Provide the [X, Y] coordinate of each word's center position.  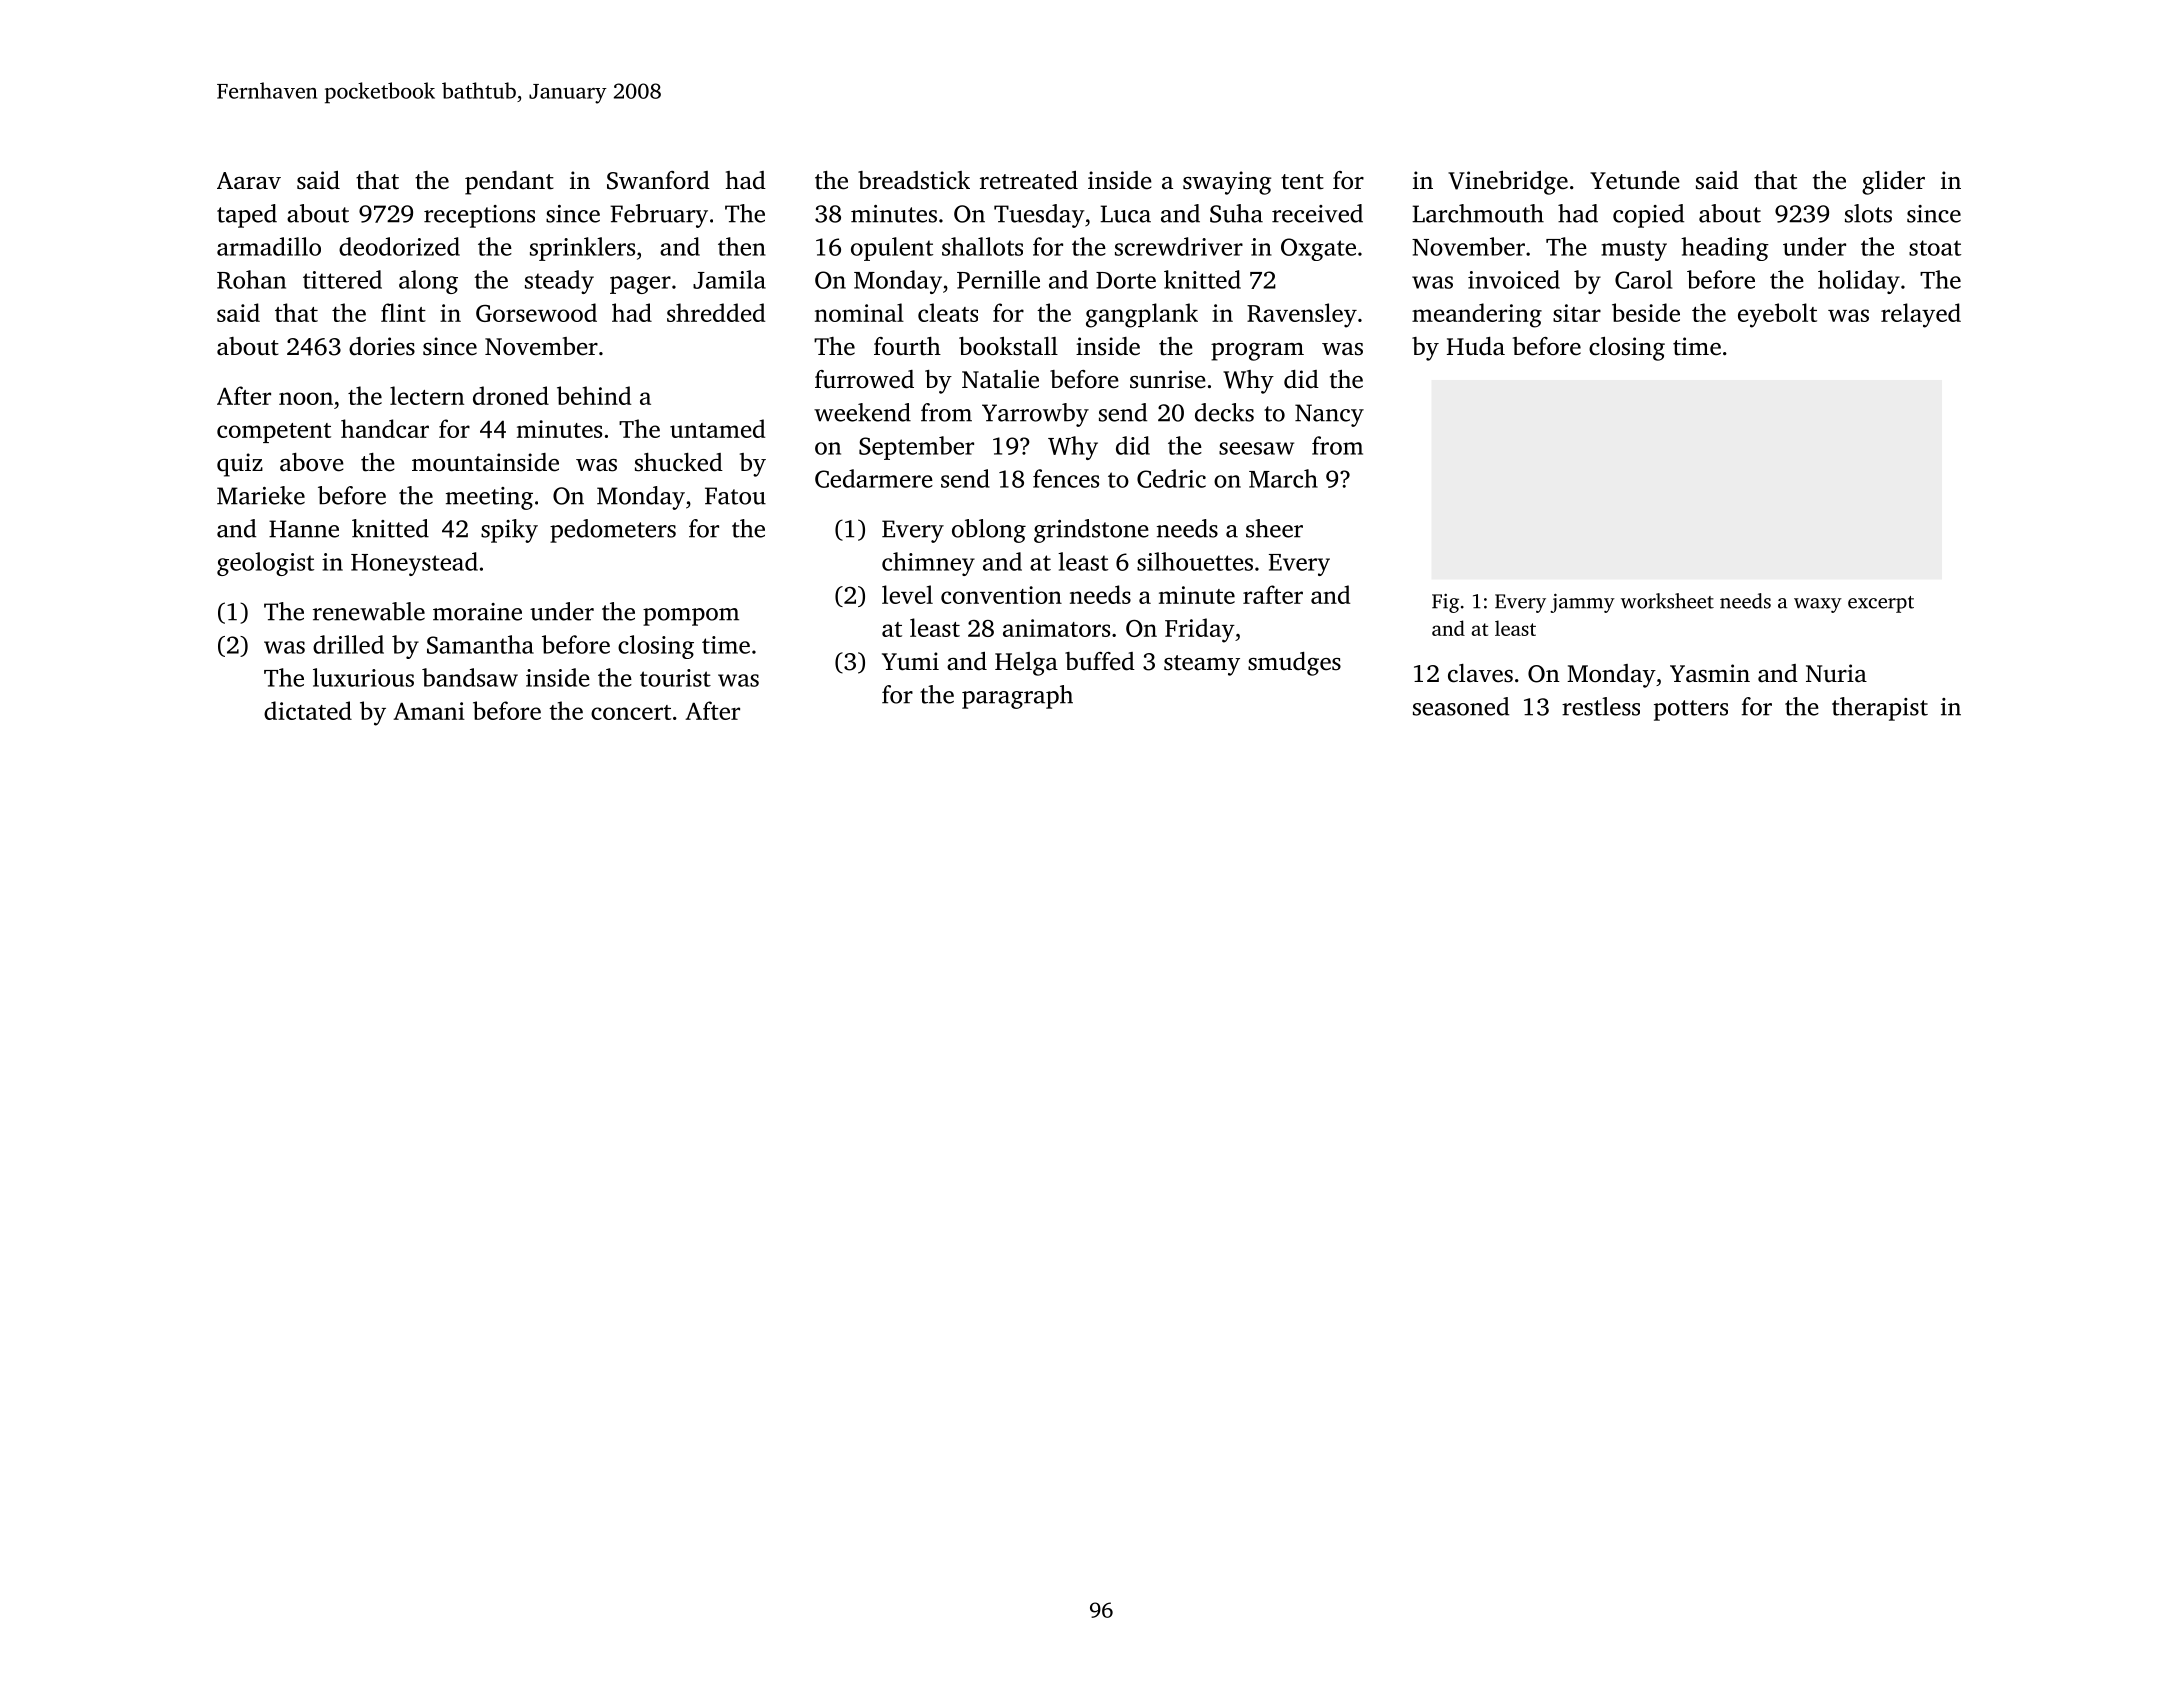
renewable [369, 611]
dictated [308, 710]
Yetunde [1635, 180]
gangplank [1142, 315]
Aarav [249, 181]
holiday [1859, 282]
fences [1066, 478]
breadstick [914, 180]
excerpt [1881, 604]
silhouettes [1195, 561]
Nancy [1329, 415]
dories [382, 346]
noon [306, 398]
